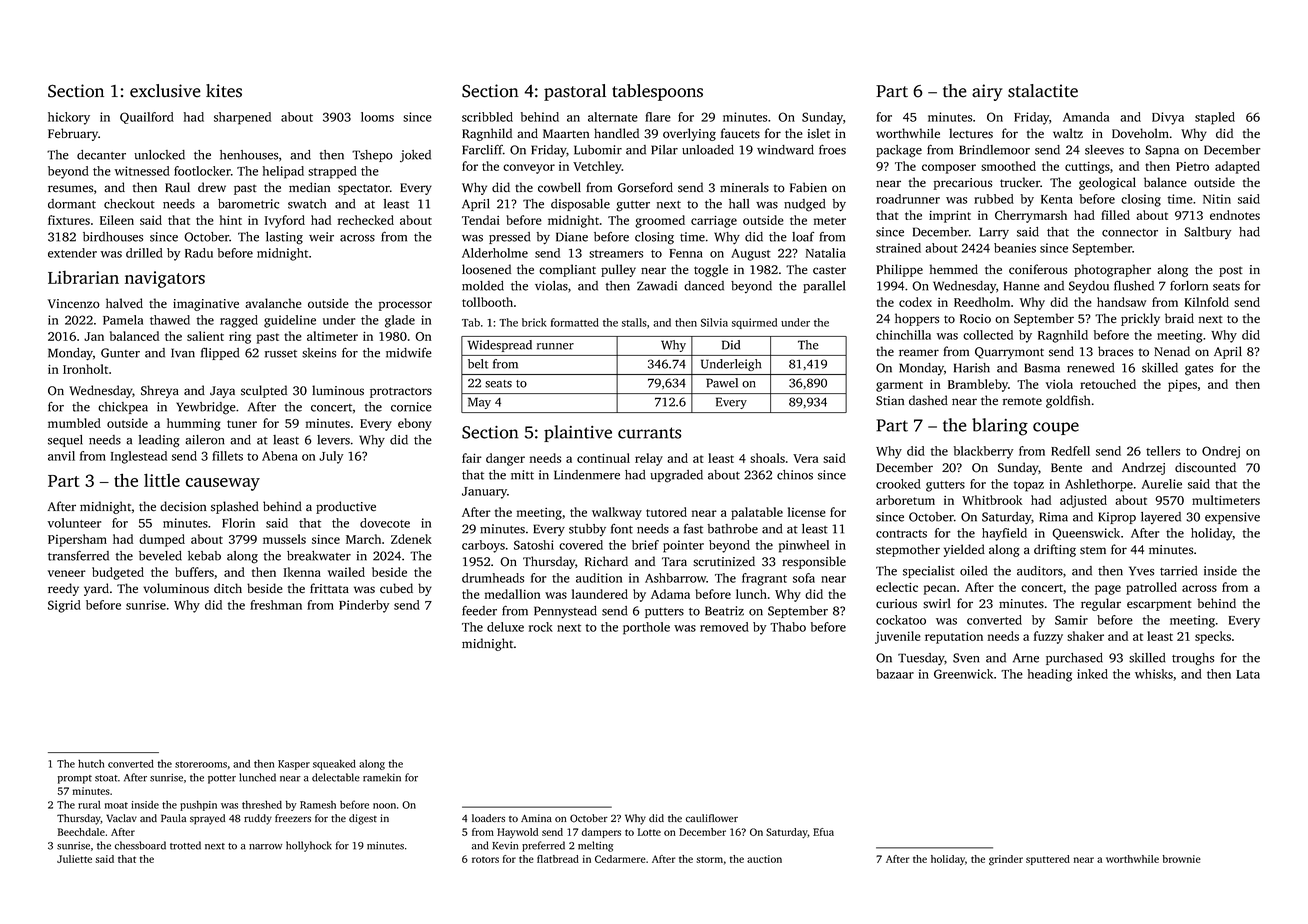  Describe the element at coordinates (620, 859) in the screenshot. I see `Cedarmere` at that location.
